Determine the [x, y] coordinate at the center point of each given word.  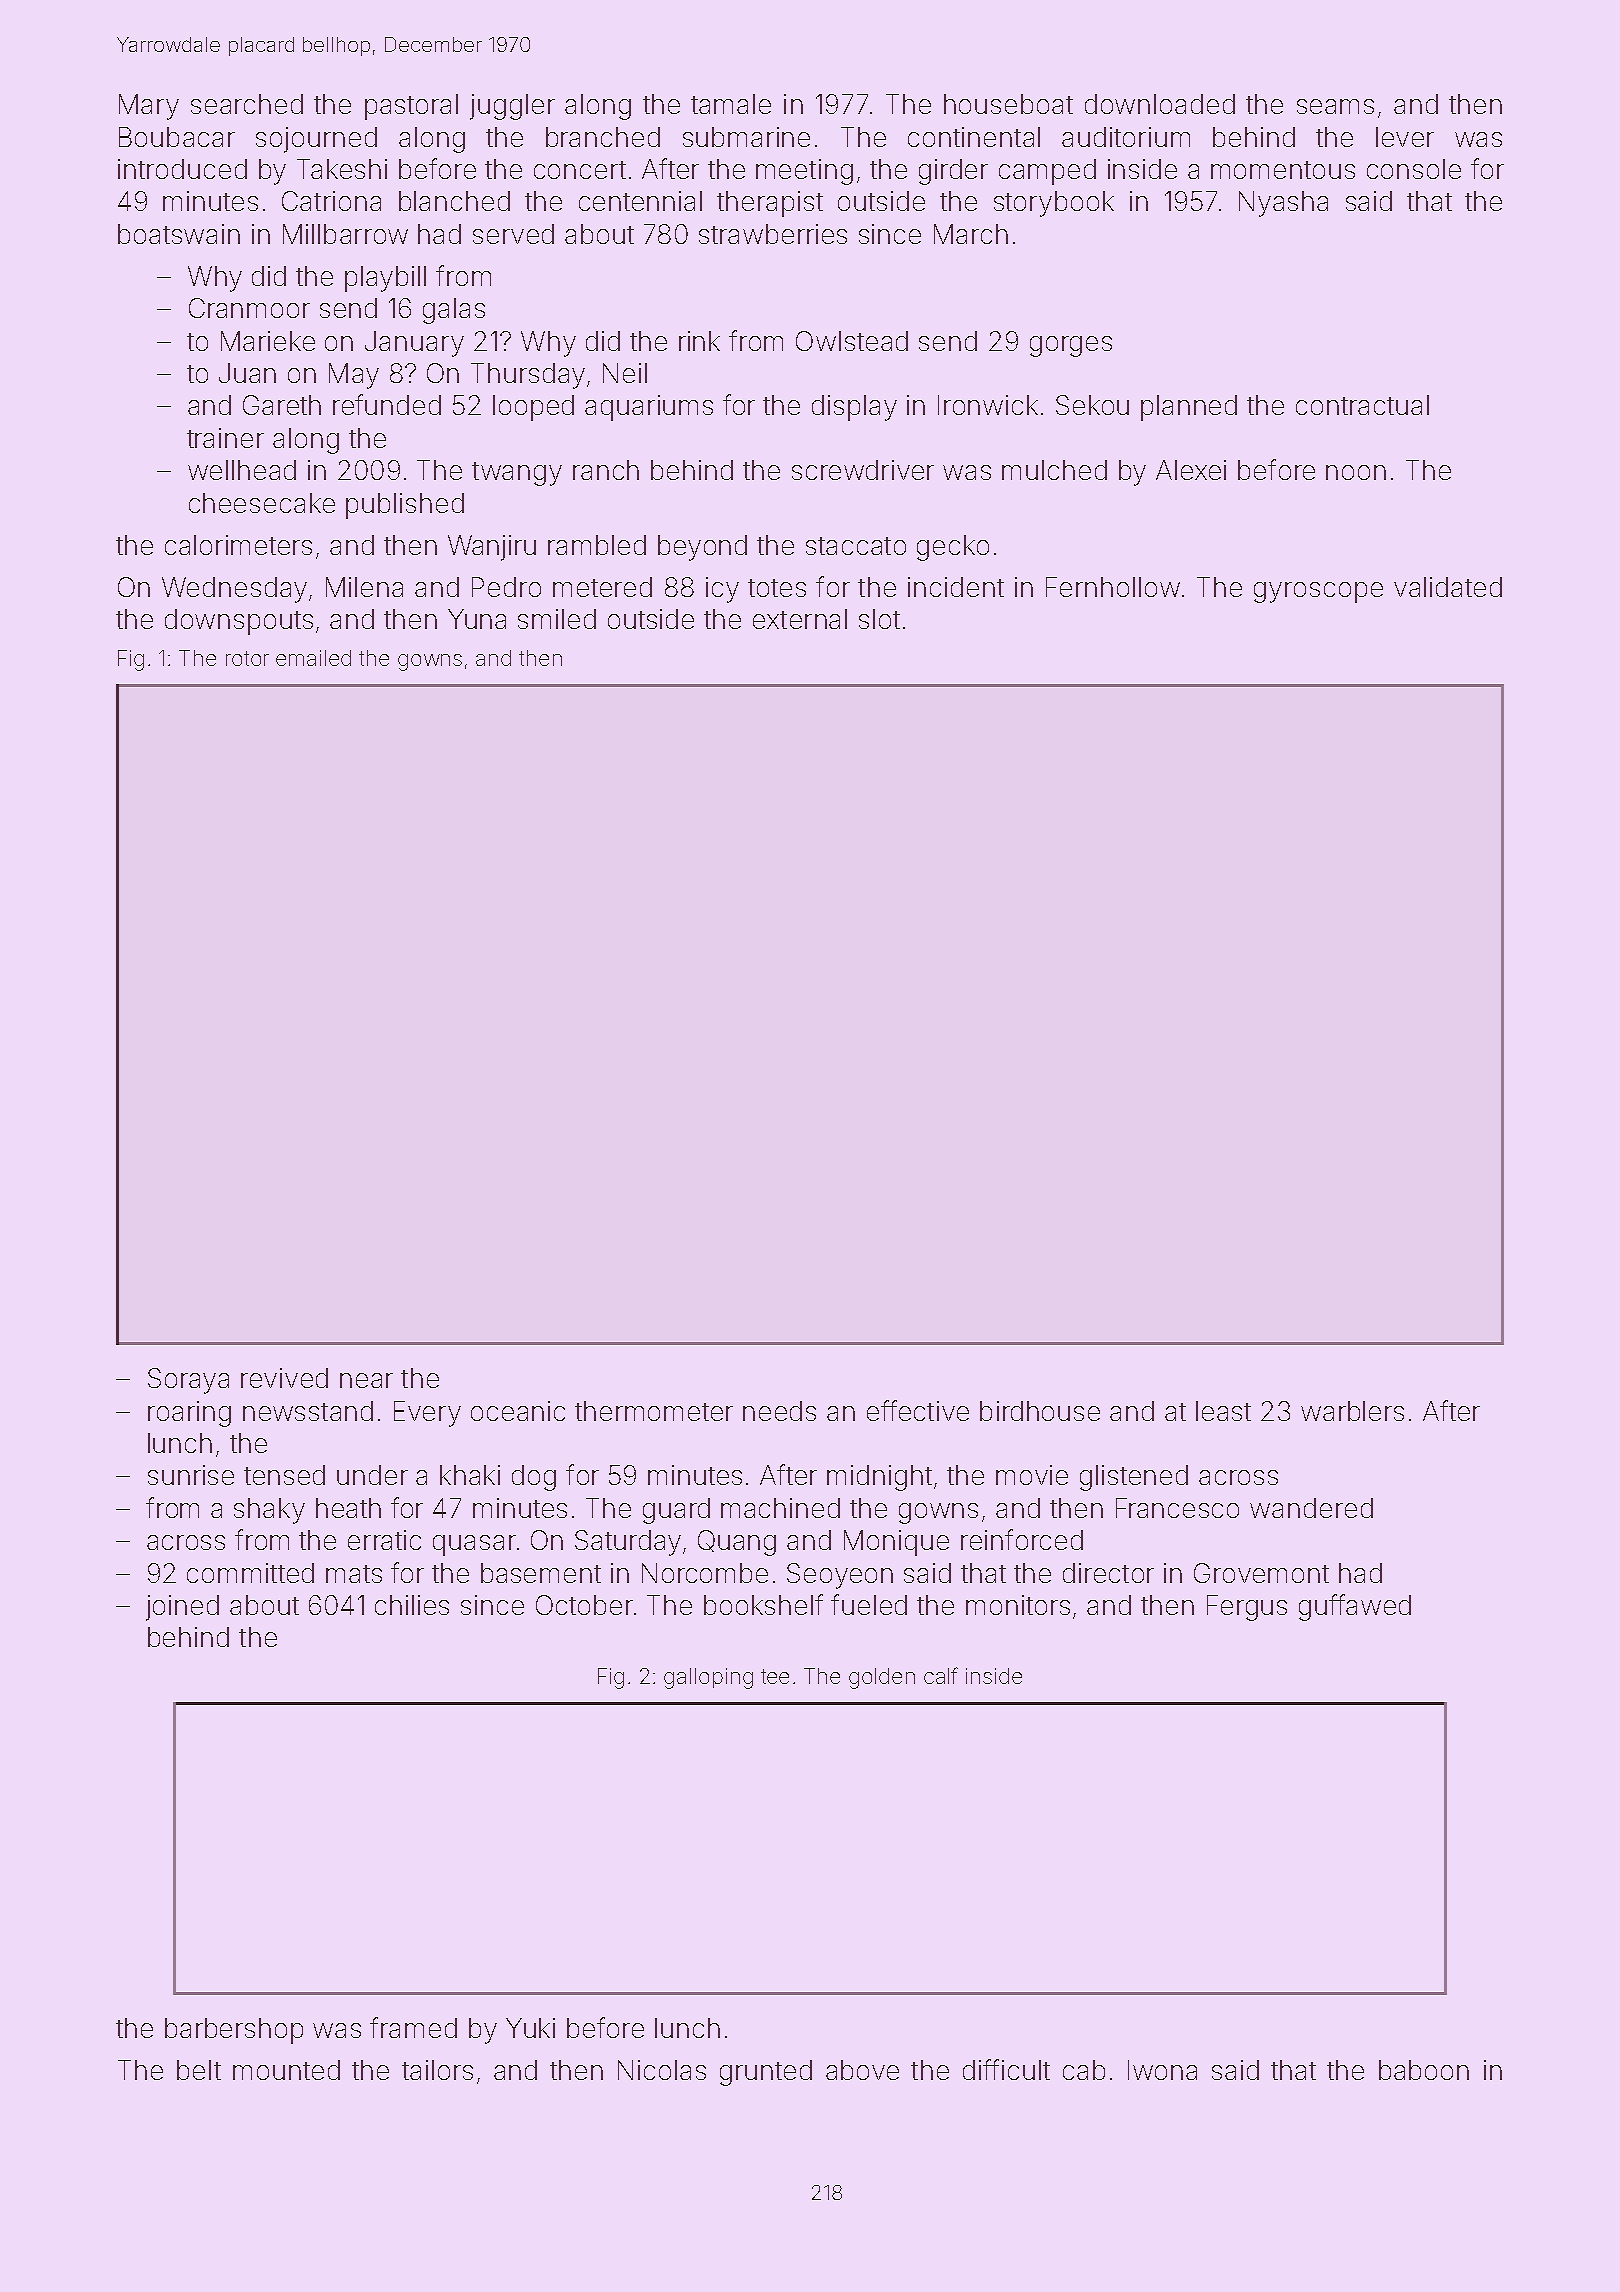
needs [779, 1411]
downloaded [1160, 104]
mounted [286, 2070]
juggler [512, 107]
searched [247, 104]
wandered [1311, 1508]
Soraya [188, 1381]
